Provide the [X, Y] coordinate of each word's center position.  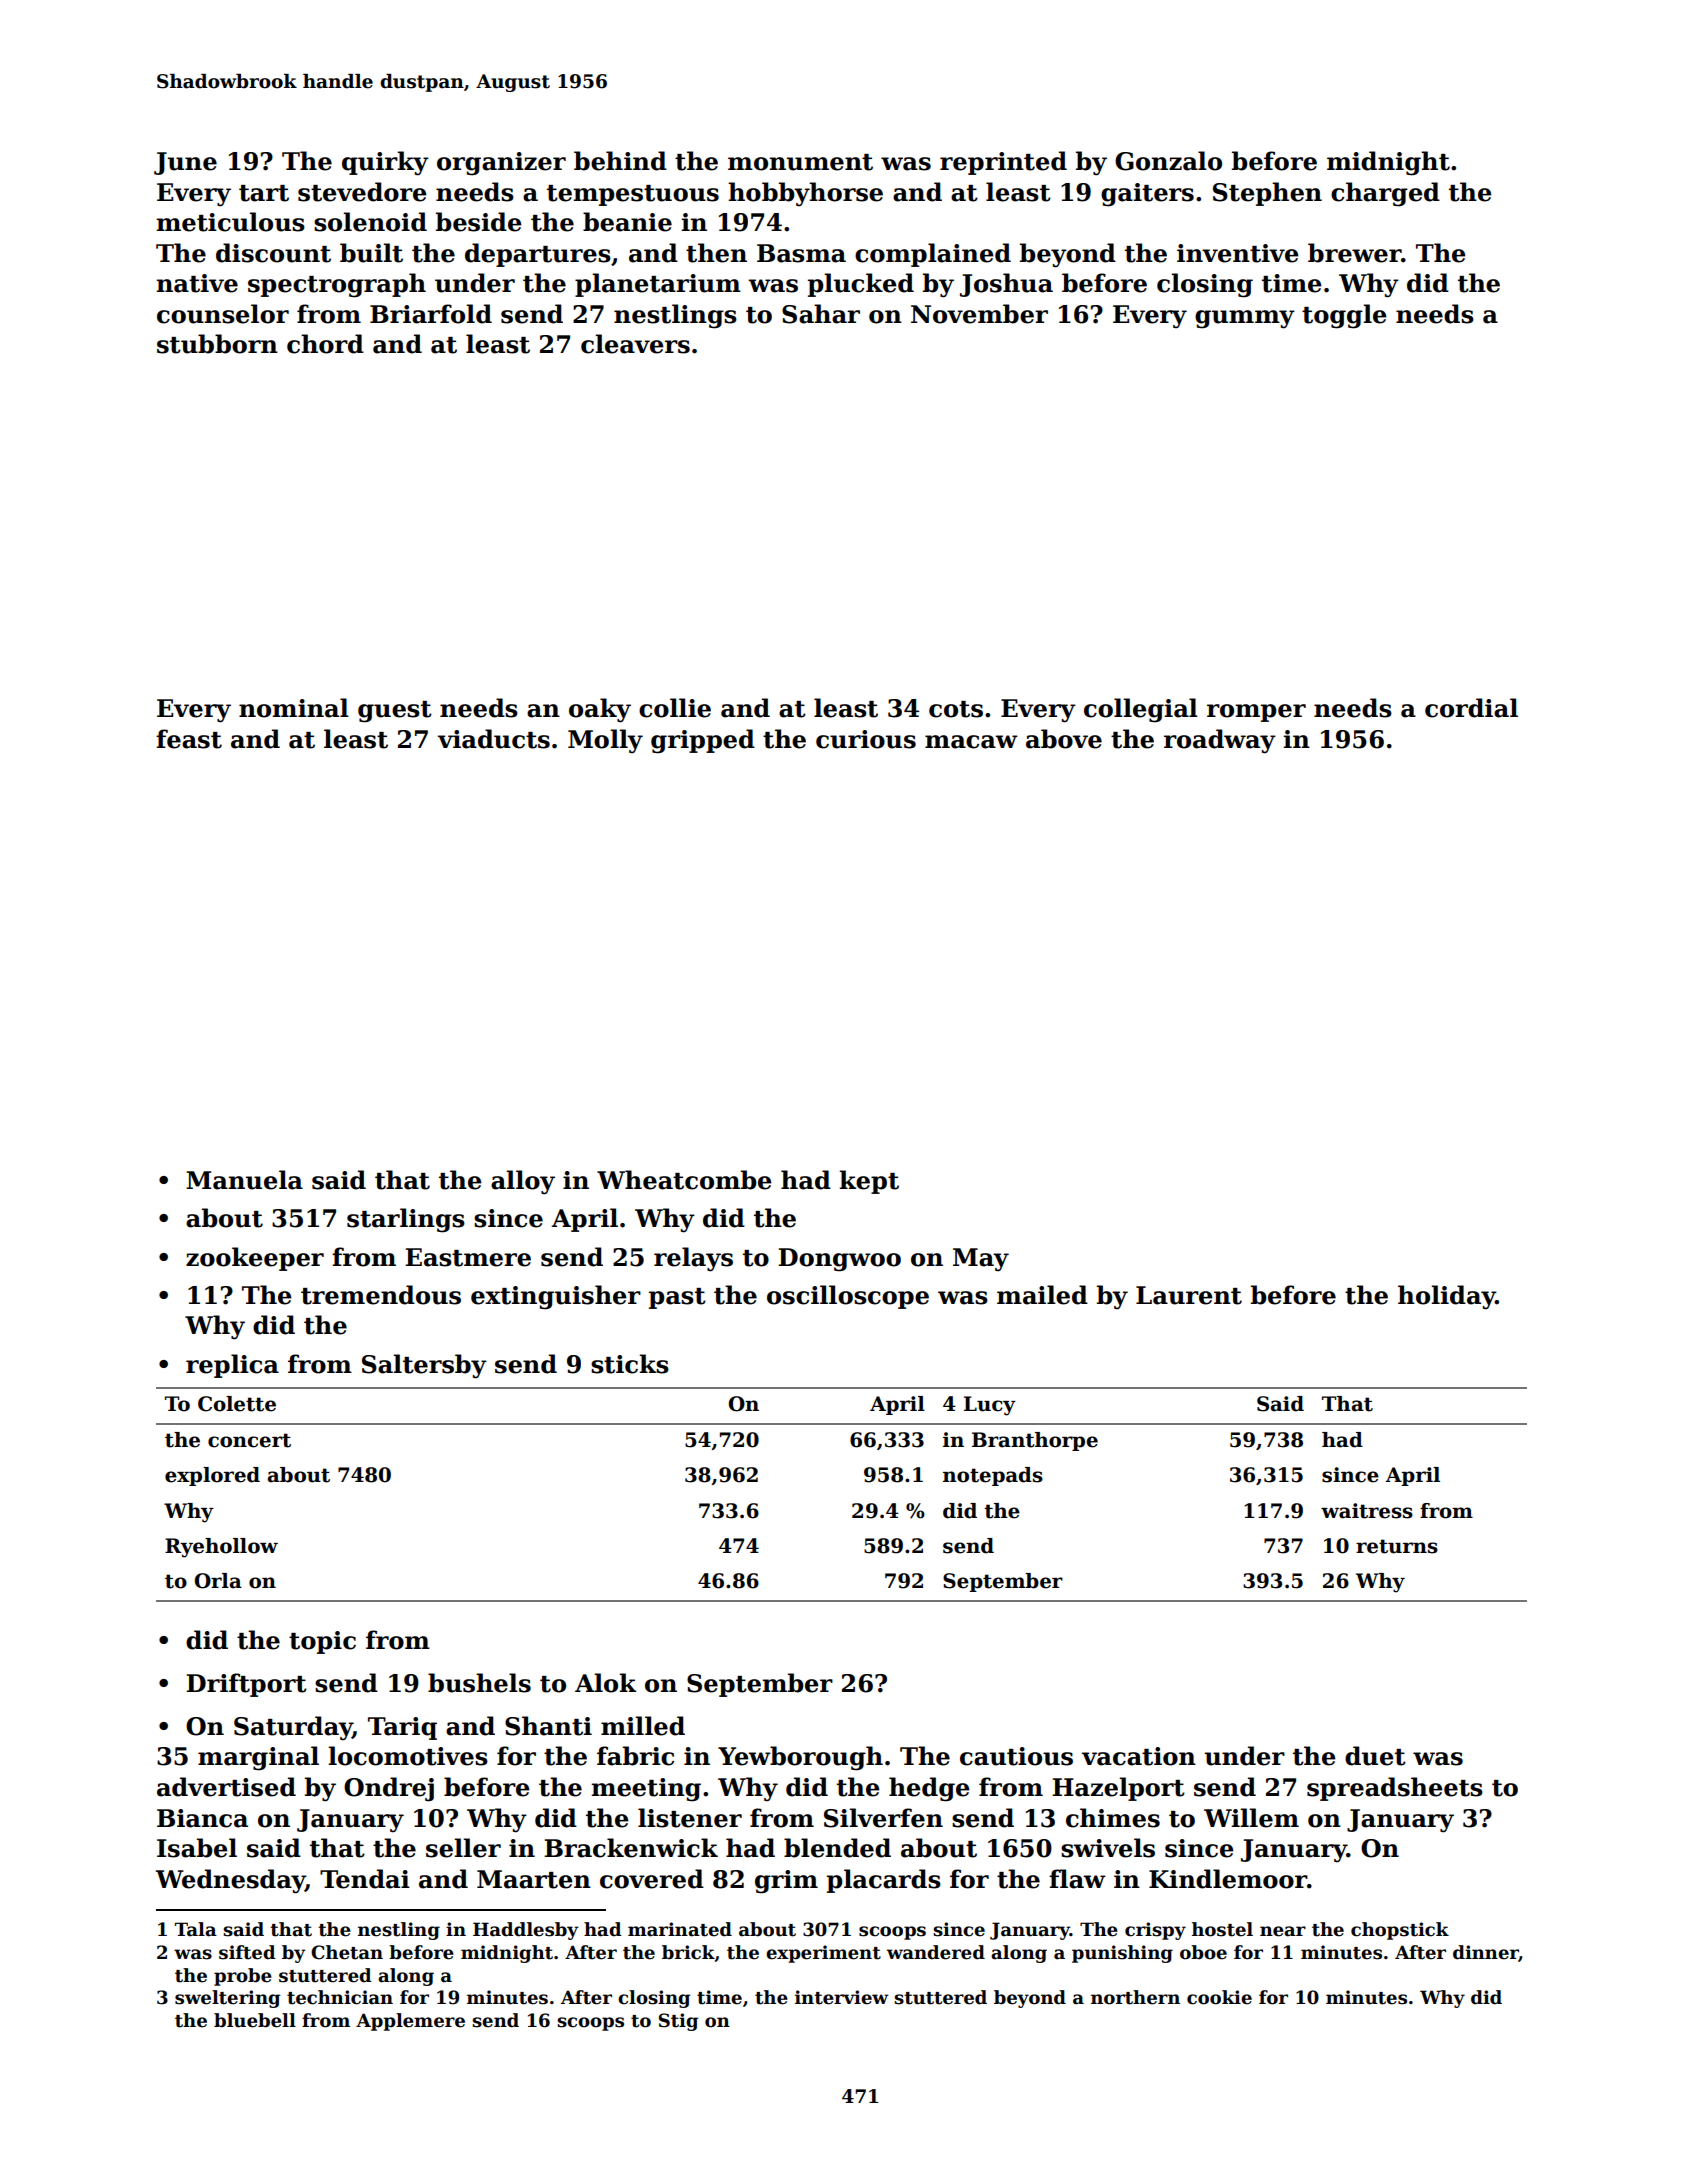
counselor [223, 314]
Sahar [821, 314]
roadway [1220, 741]
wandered [936, 1952]
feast [189, 739]
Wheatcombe [684, 1180]
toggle [1344, 316]
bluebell [255, 2020]
